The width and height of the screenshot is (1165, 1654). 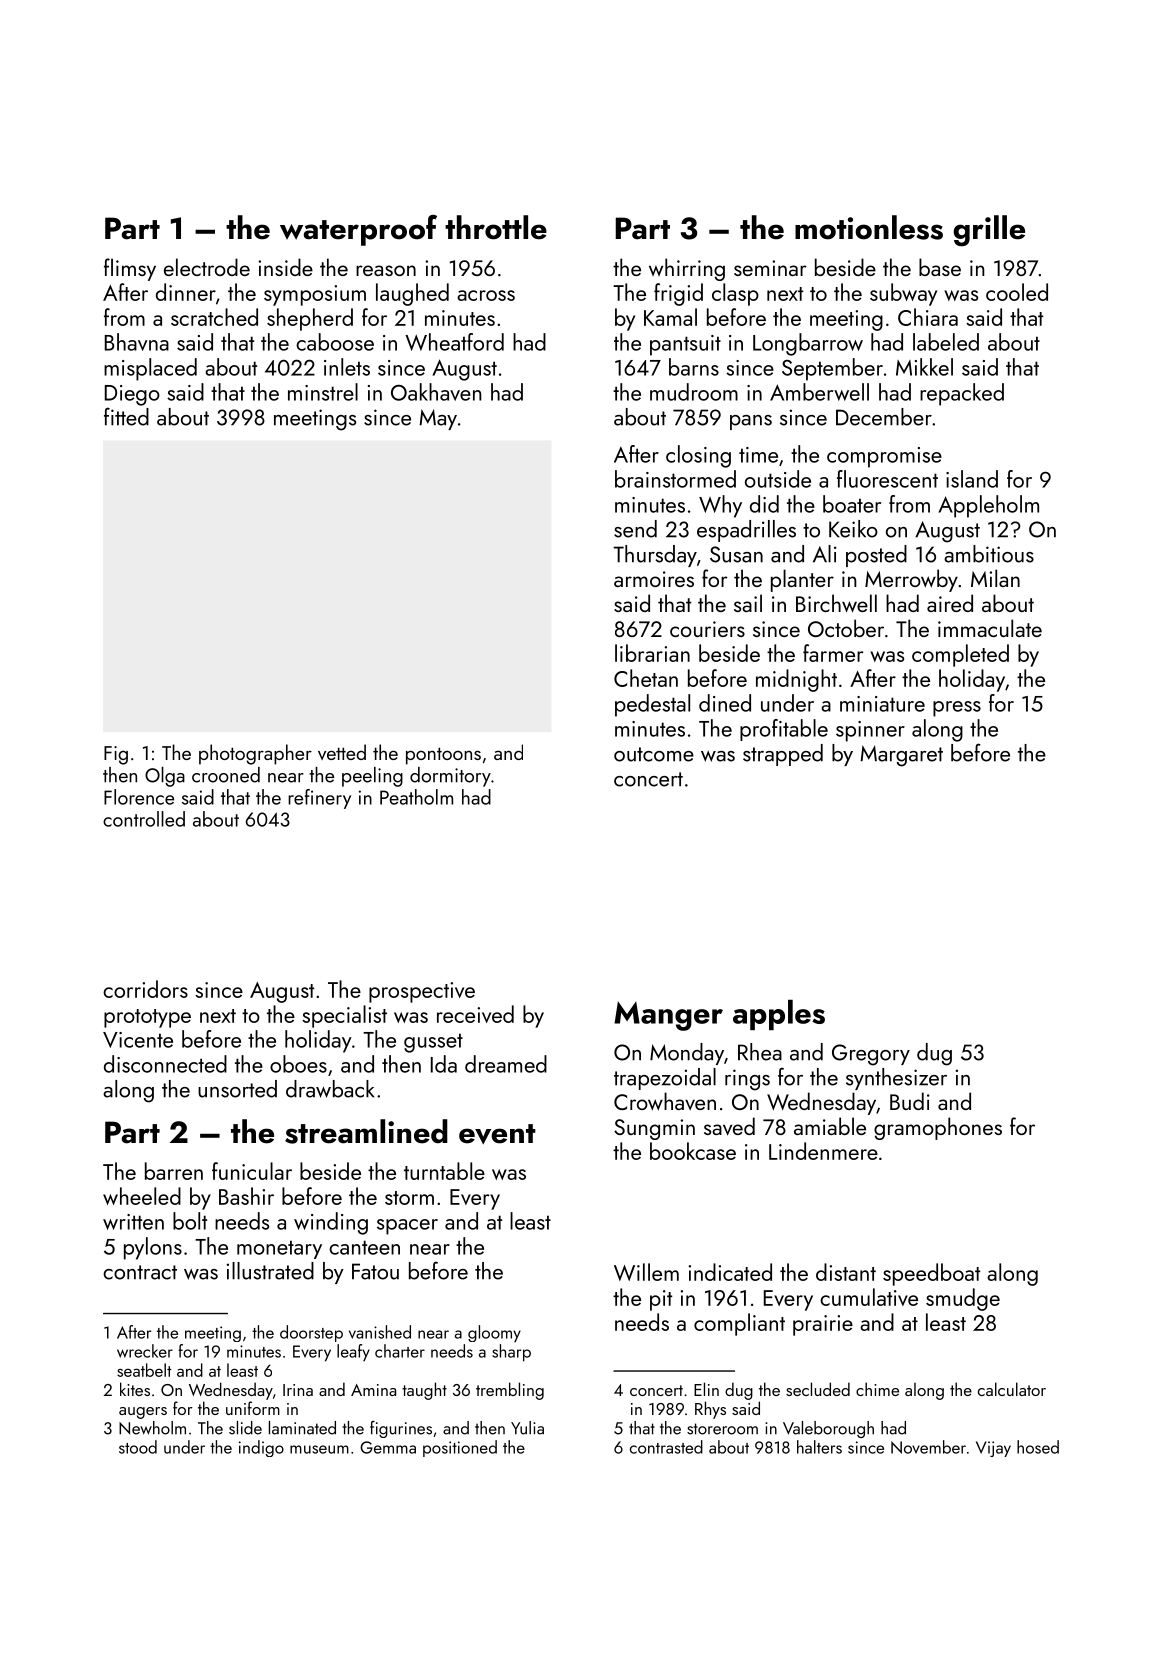 What do you see at coordinates (962, 394) in the screenshot?
I see `repacked` at bounding box center [962, 394].
